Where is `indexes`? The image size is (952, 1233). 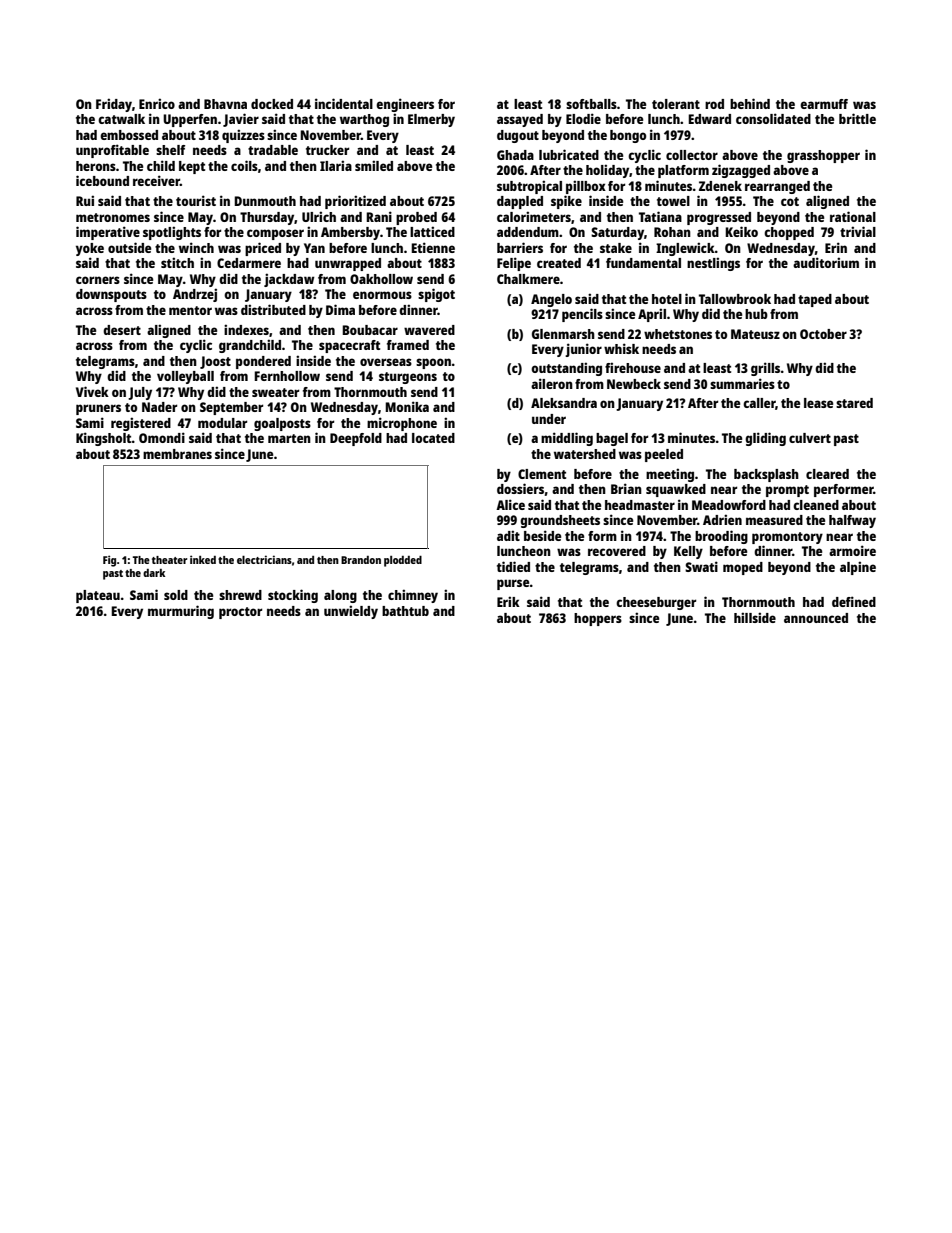 indexes is located at coordinates (246, 329).
